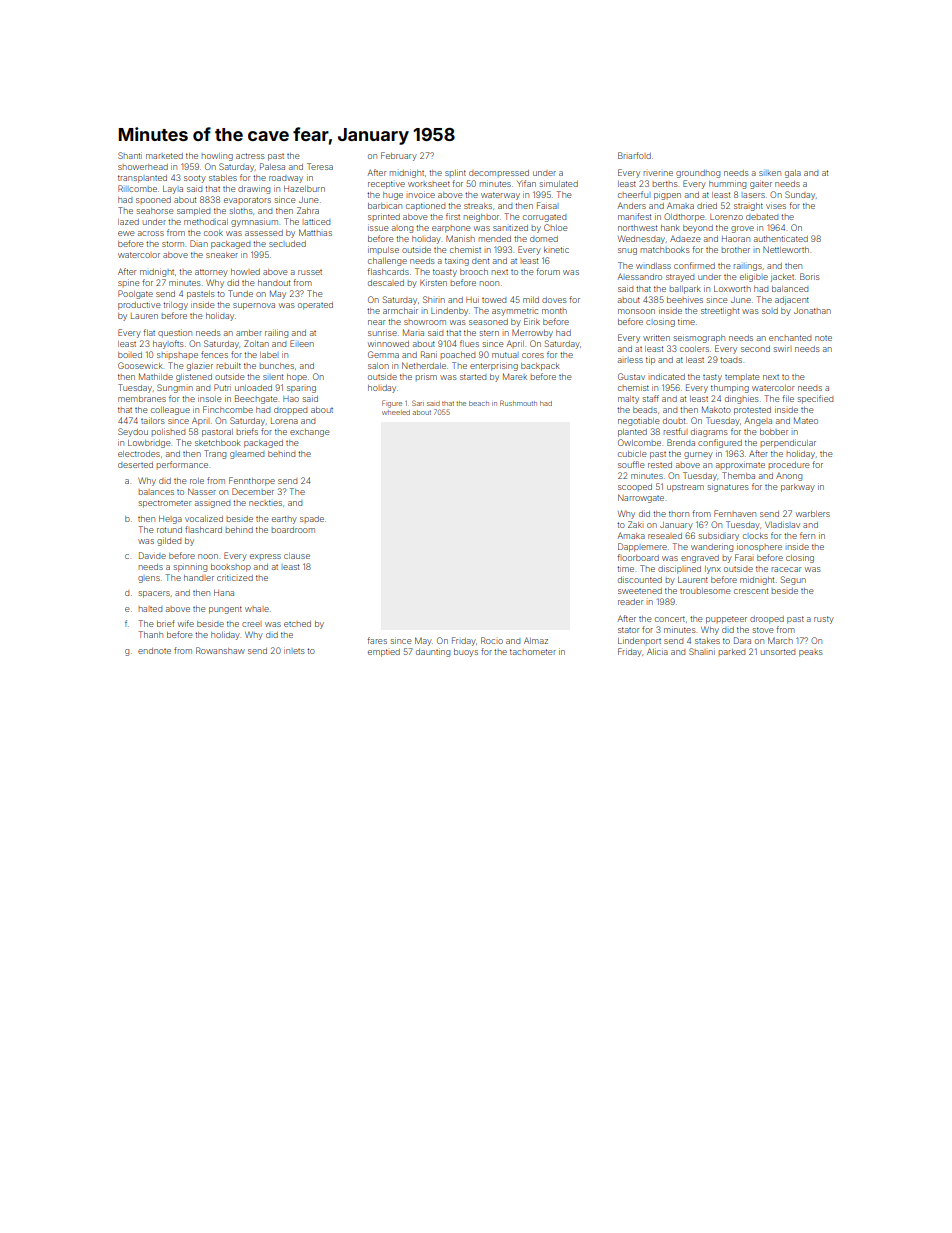 The image size is (952, 1233). Describe the element at coordinates (377, 640) in the document. I see `fares` at that location.
